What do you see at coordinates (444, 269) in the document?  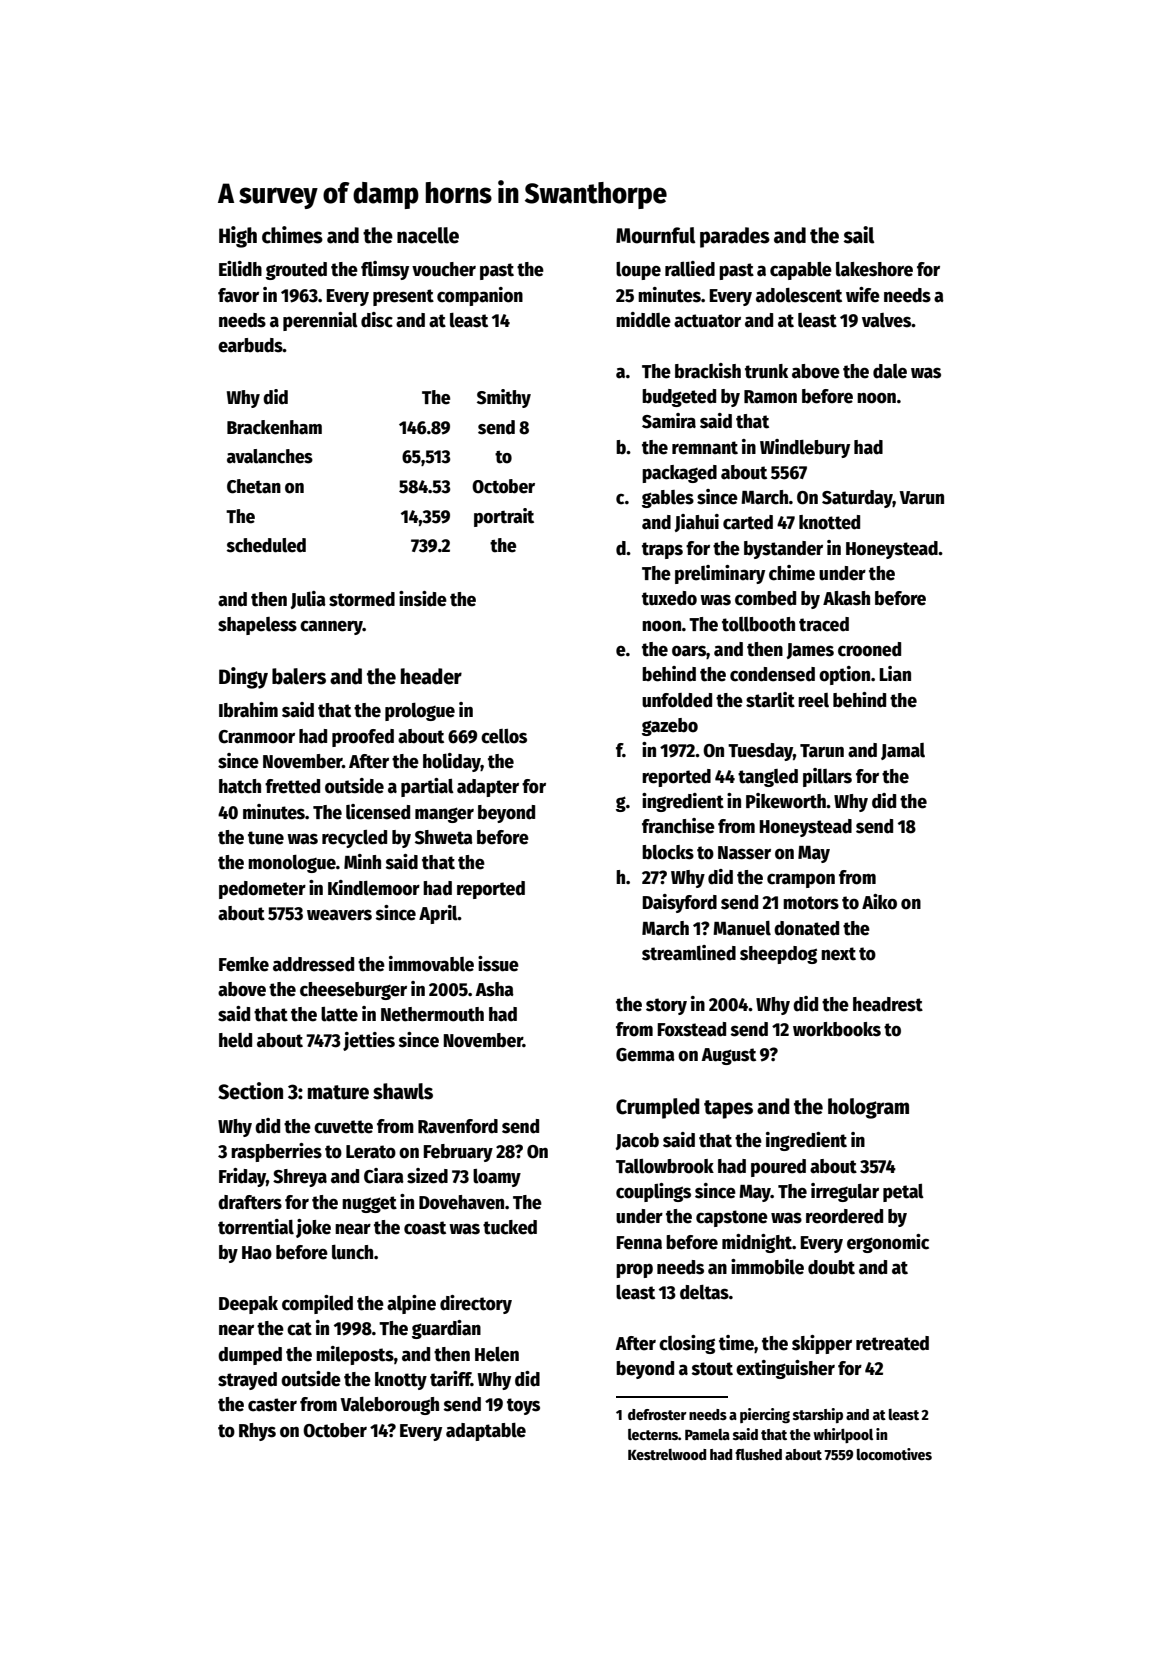 I see `voucher` at bounding box center [444, 269].
